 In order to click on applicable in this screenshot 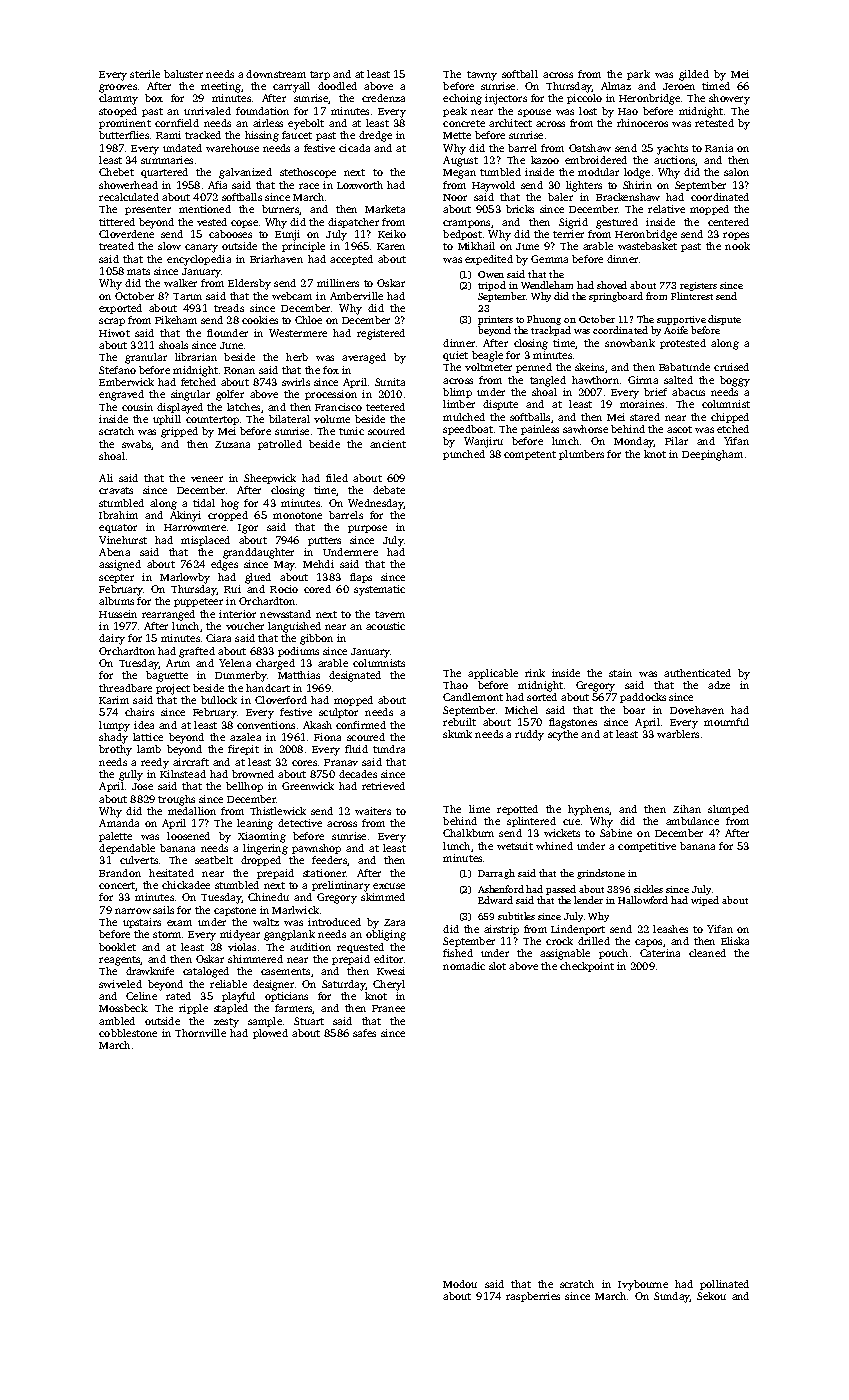, I will do `click(493, 674)`.
